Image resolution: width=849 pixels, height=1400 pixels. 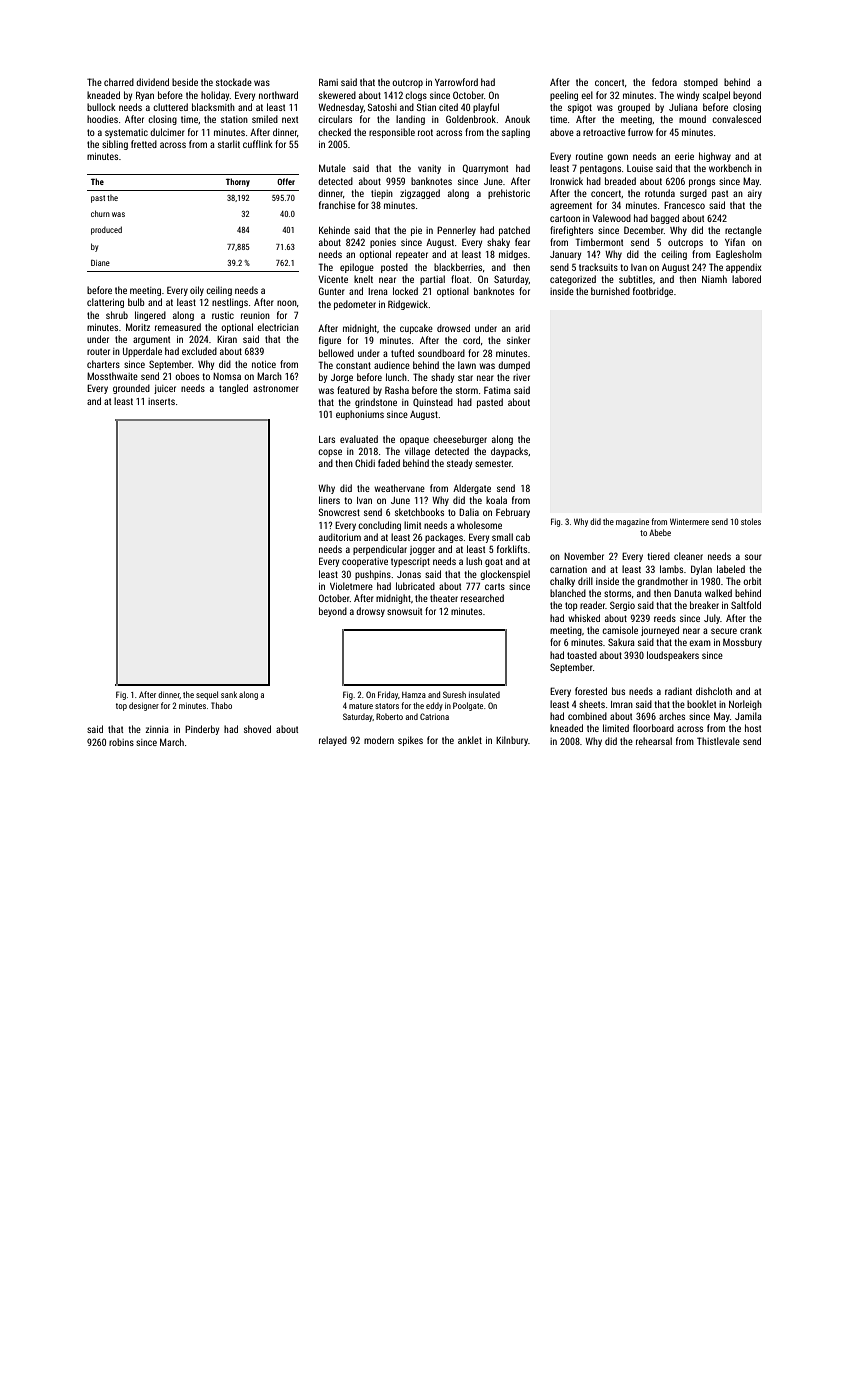 I want to click on tiepin, so click(x=382, y=194).
